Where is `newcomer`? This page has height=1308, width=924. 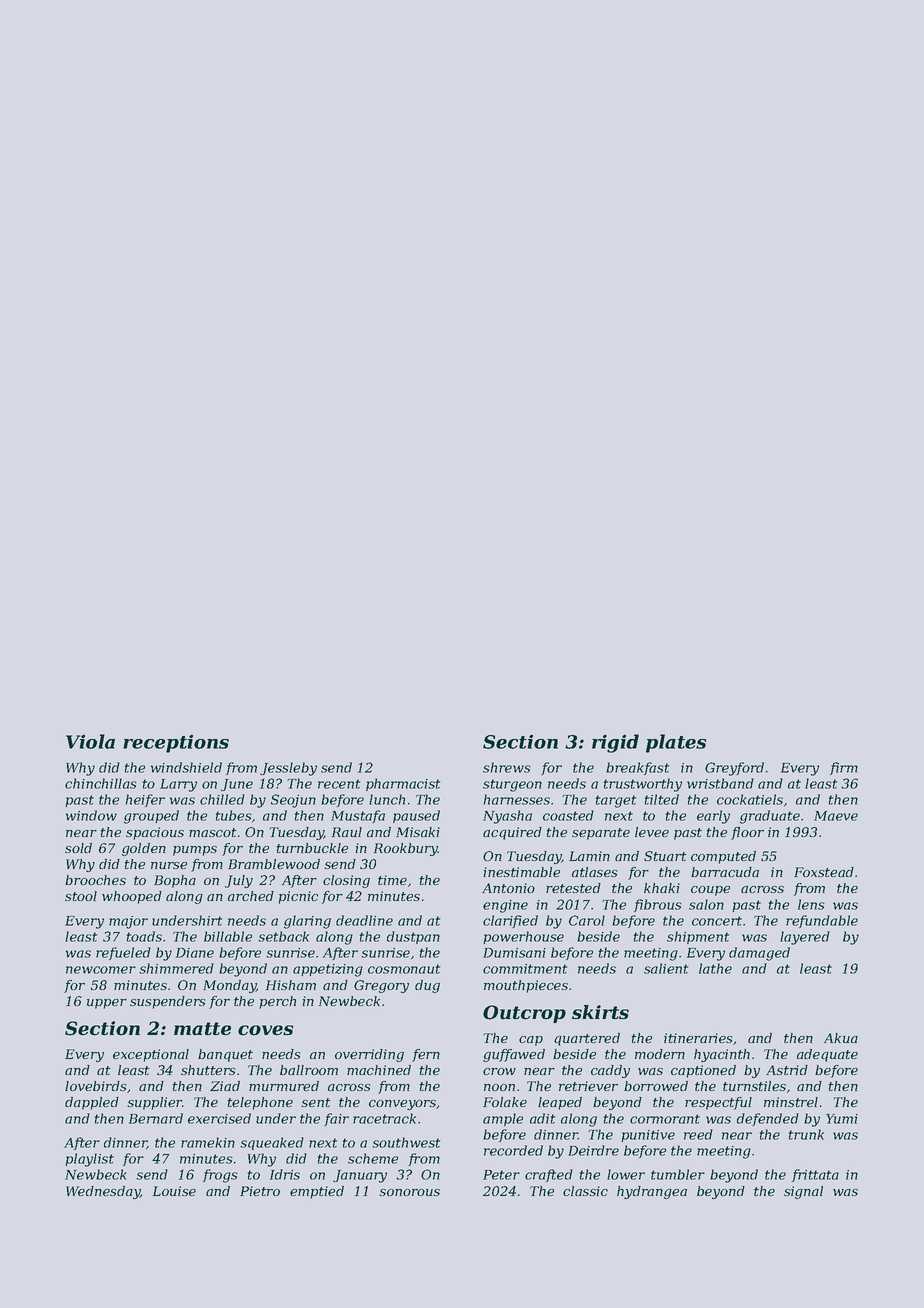
newcomer is located at coordinates (101, 970).
